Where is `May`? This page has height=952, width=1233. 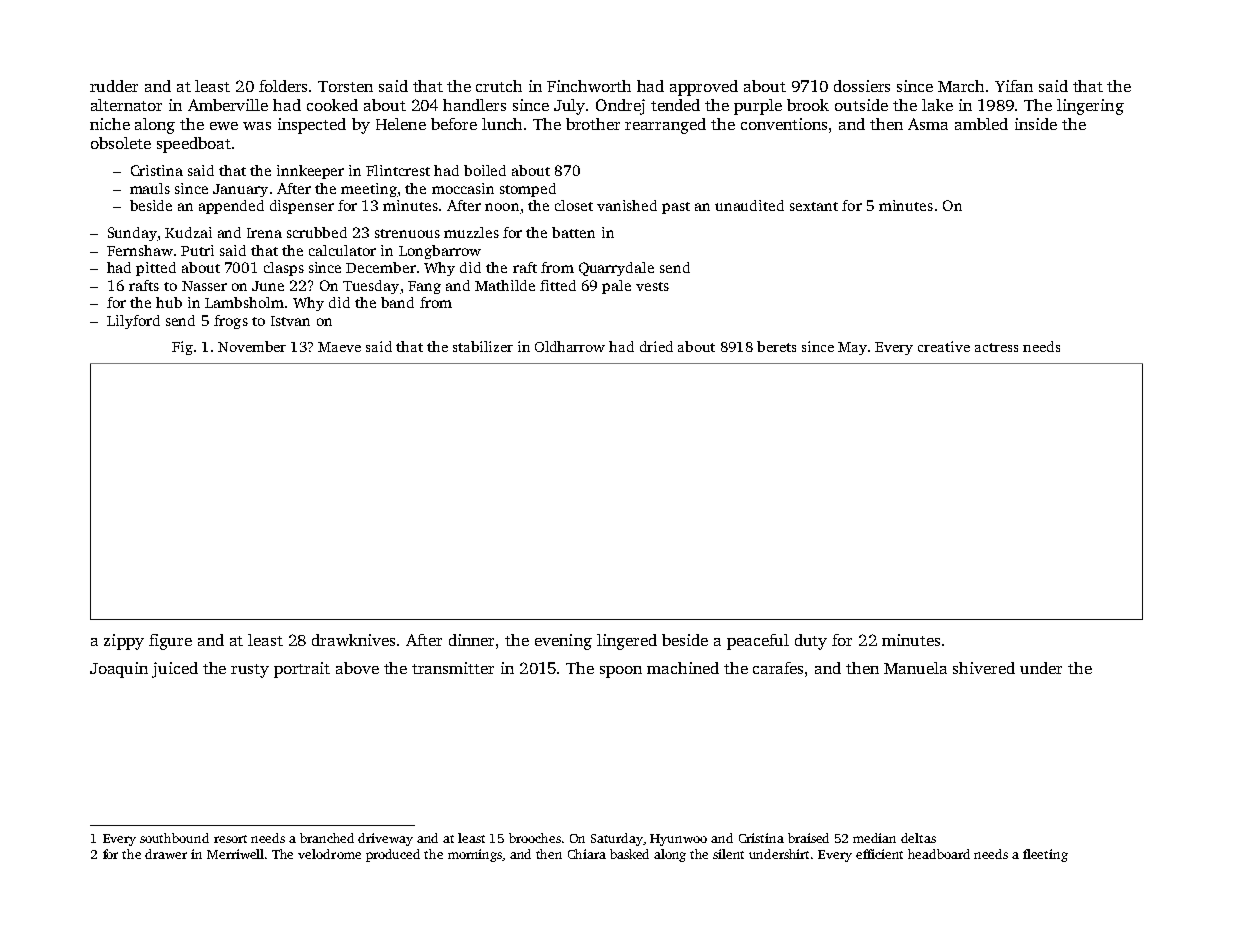 May is located at coordinates (852, 348).
